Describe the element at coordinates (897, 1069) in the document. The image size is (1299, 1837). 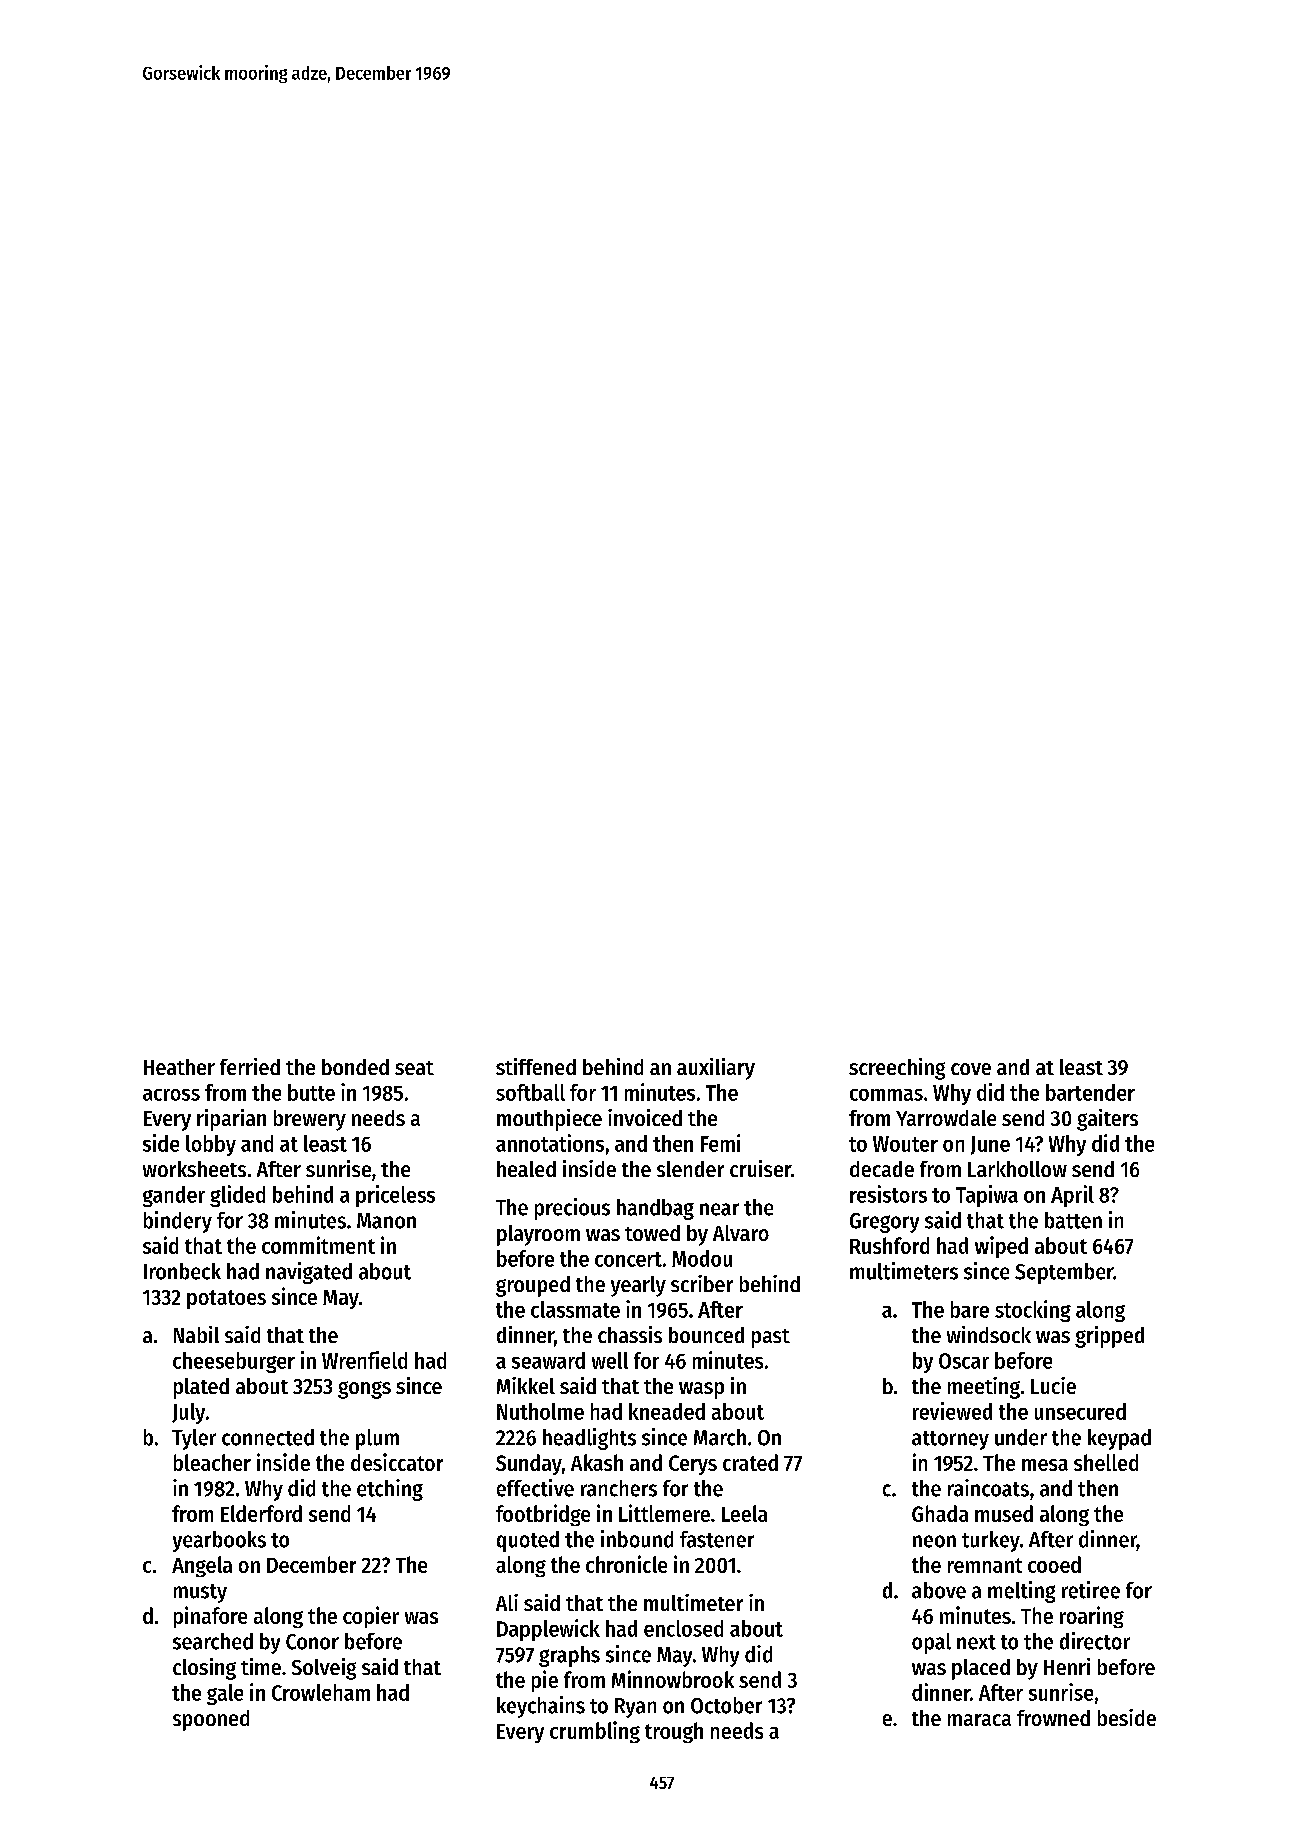
I see `screeching` at that location.
